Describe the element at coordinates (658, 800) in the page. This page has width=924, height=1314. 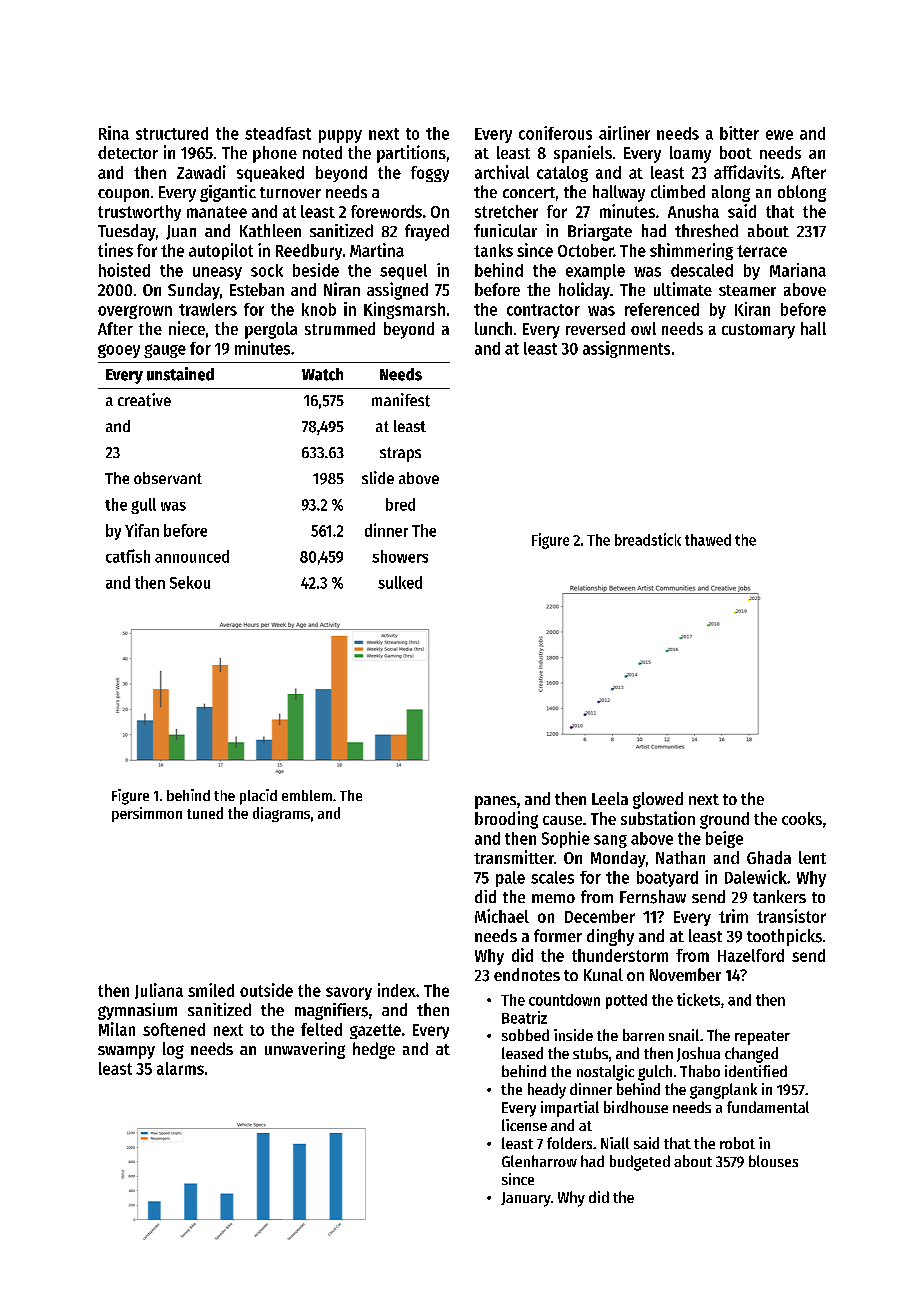
I see `glowed` at that location.
